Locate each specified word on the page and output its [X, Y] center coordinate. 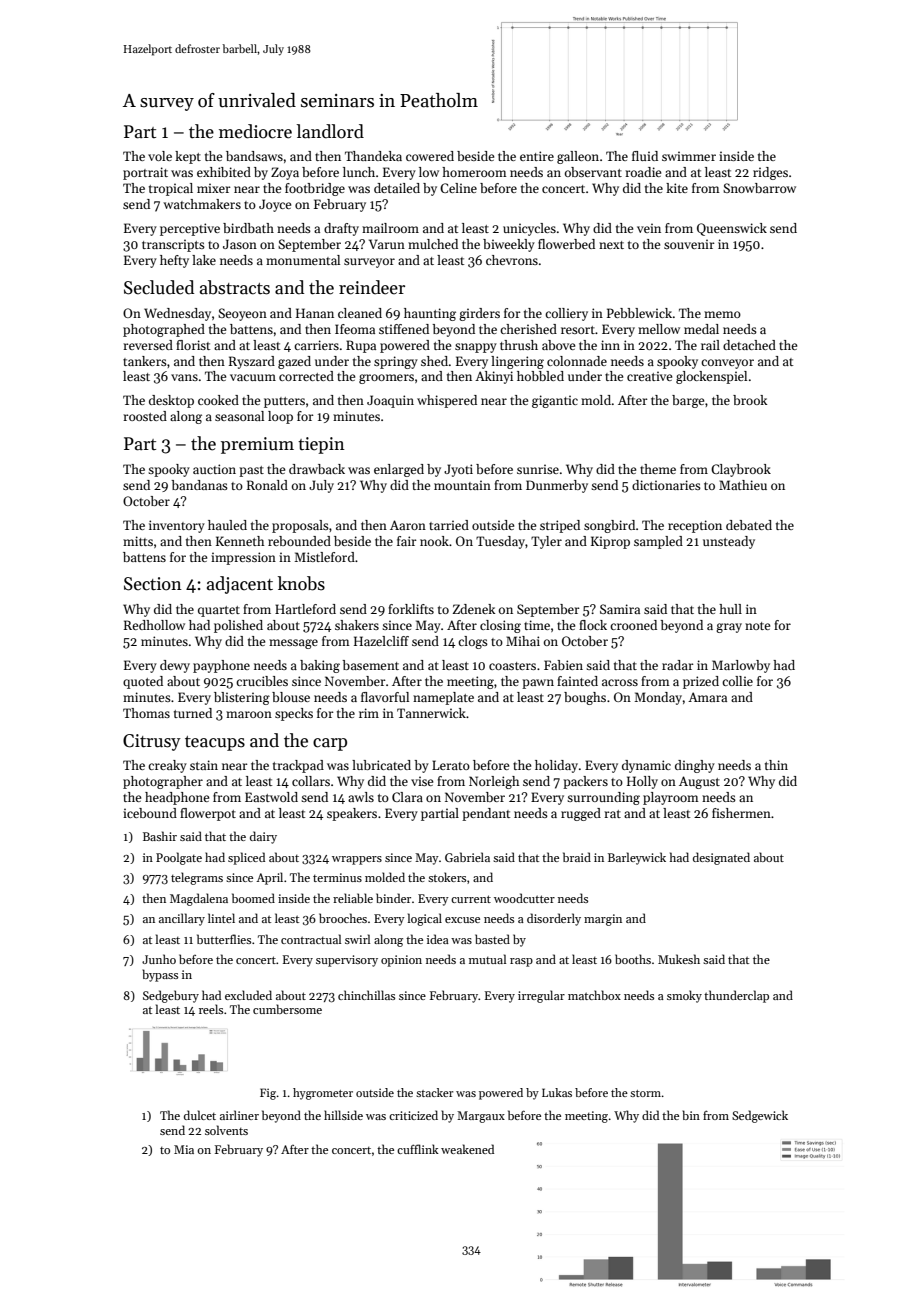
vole [160, 156]
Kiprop [610, 542]
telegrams [197, 878]
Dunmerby [557, 486]
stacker [434, 1092]
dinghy [695, 766]
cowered [430, 156]
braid [577, 857]
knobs [301, 583]
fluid [645, 156]
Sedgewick [760, 1116]
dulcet [200, 1115]
